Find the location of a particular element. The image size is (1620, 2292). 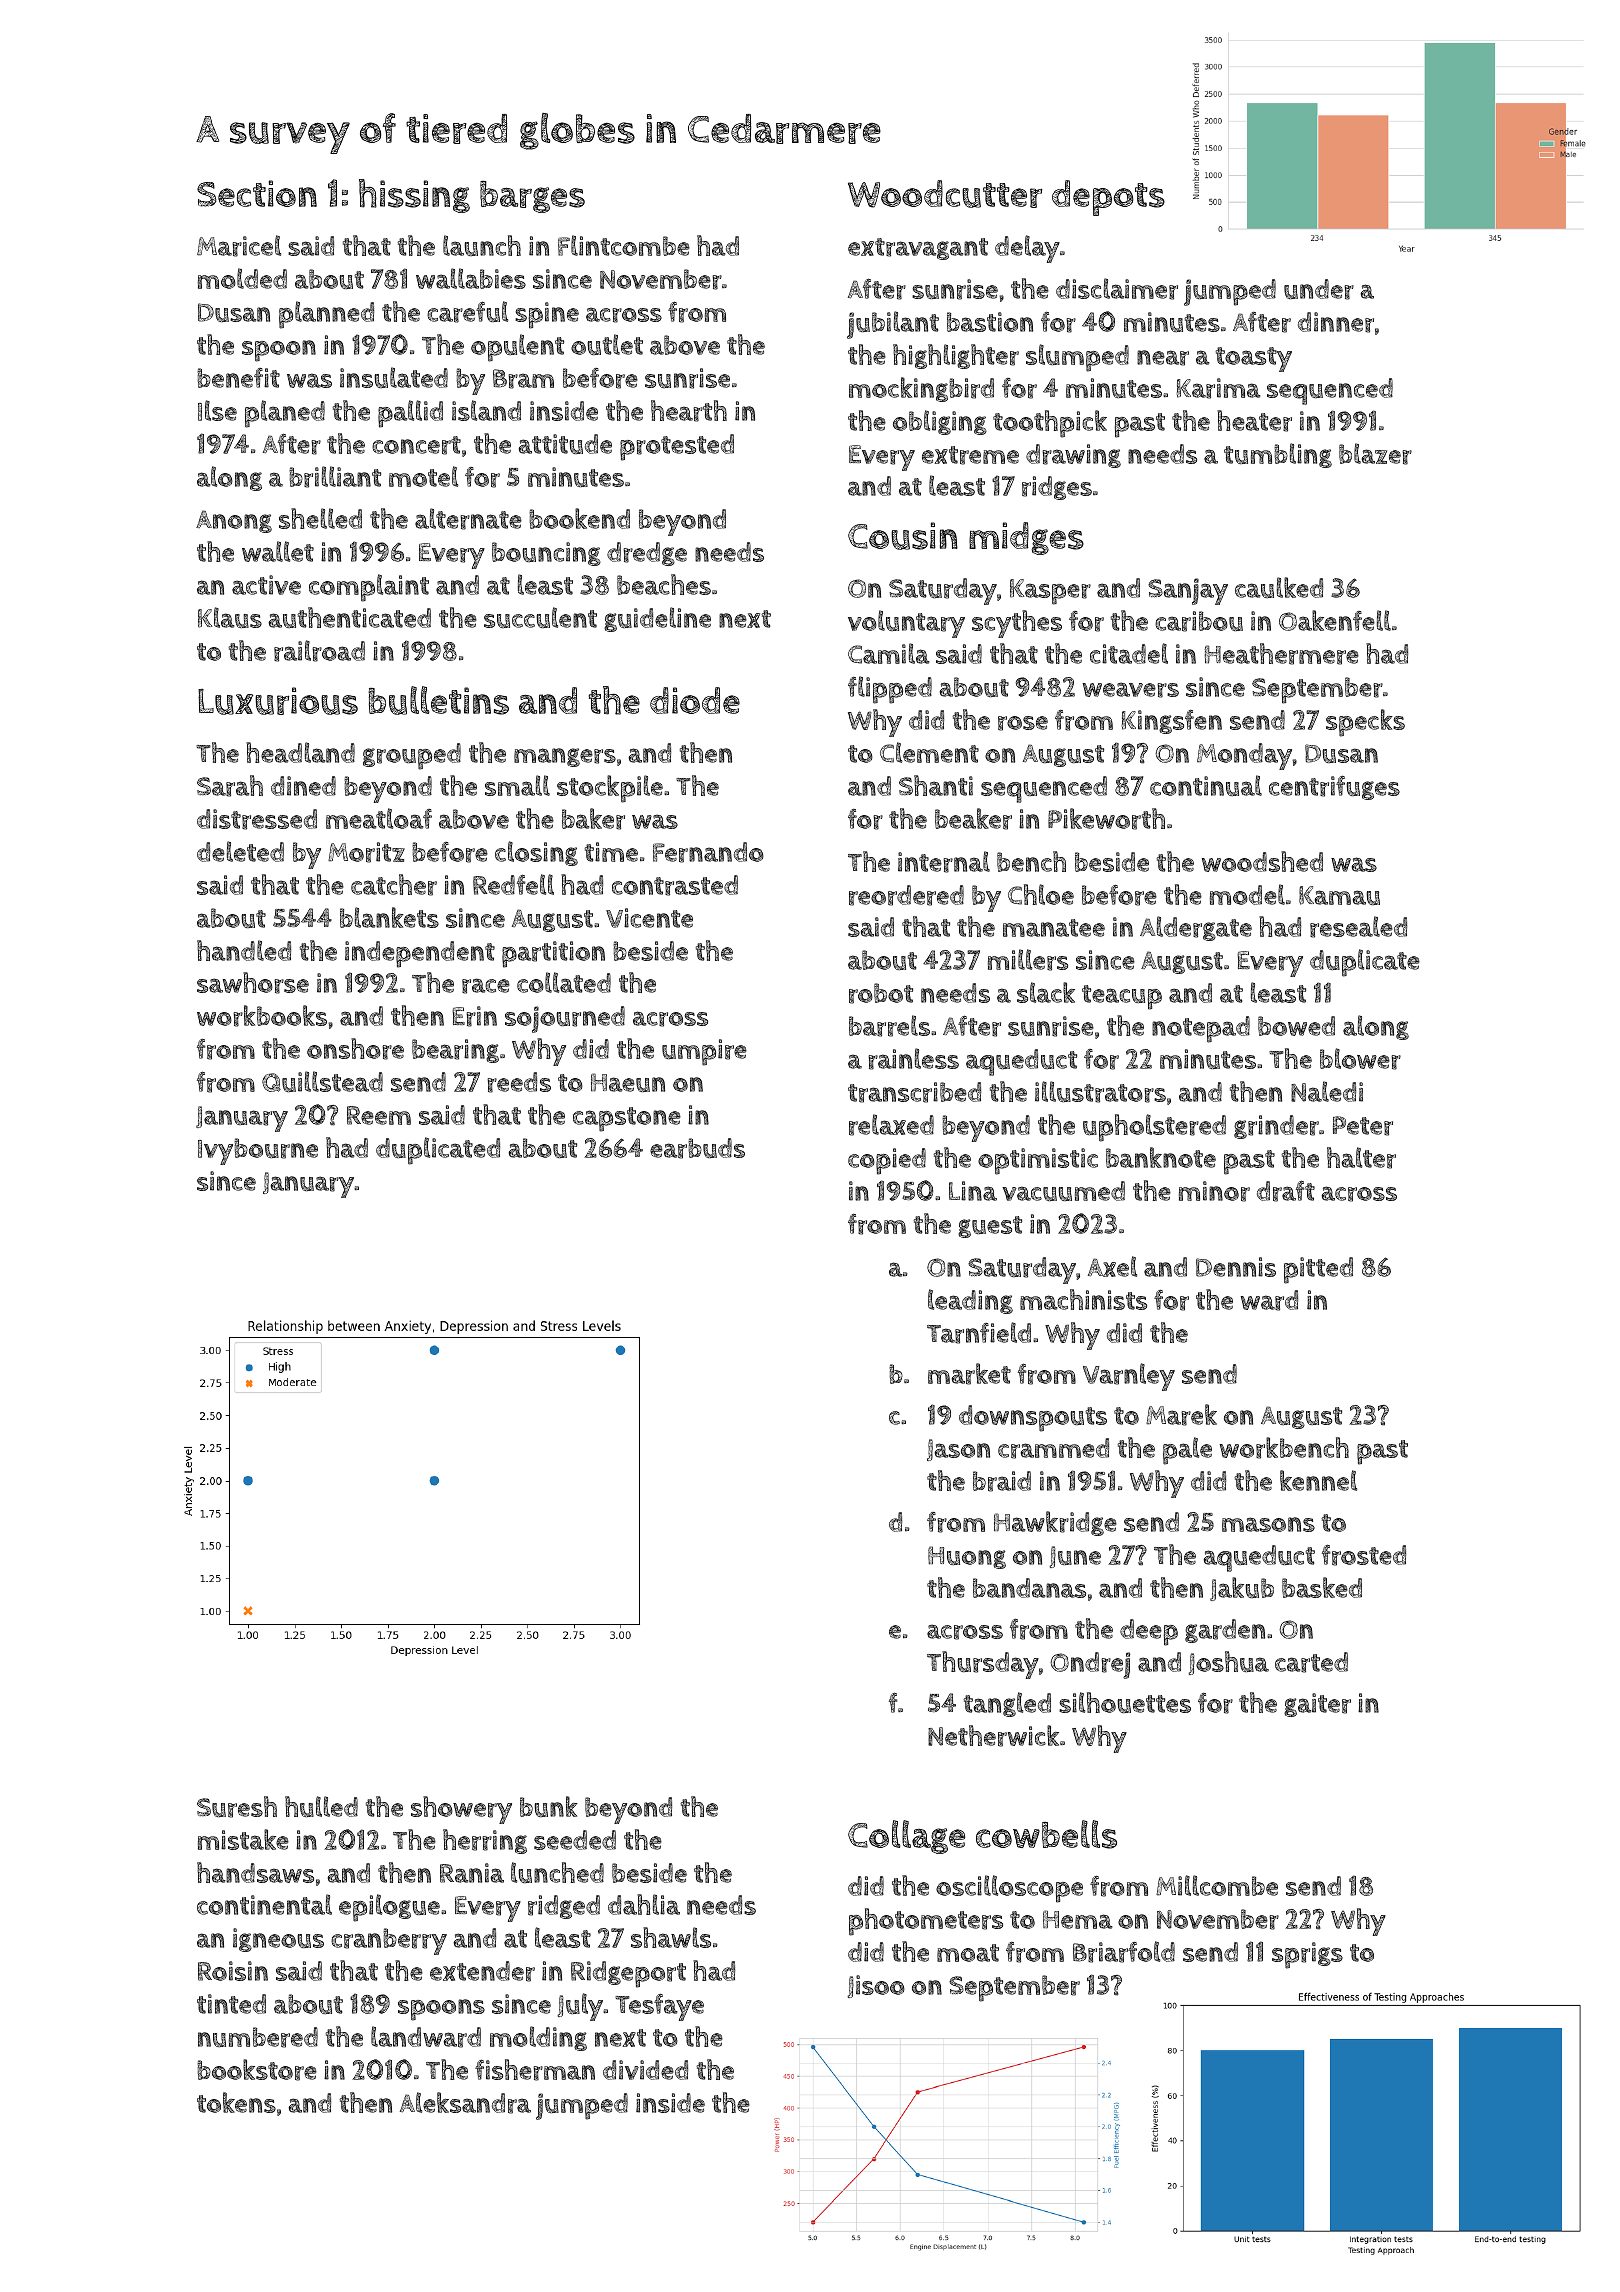

Ivybourne is located at coordinates (258, 1151).
